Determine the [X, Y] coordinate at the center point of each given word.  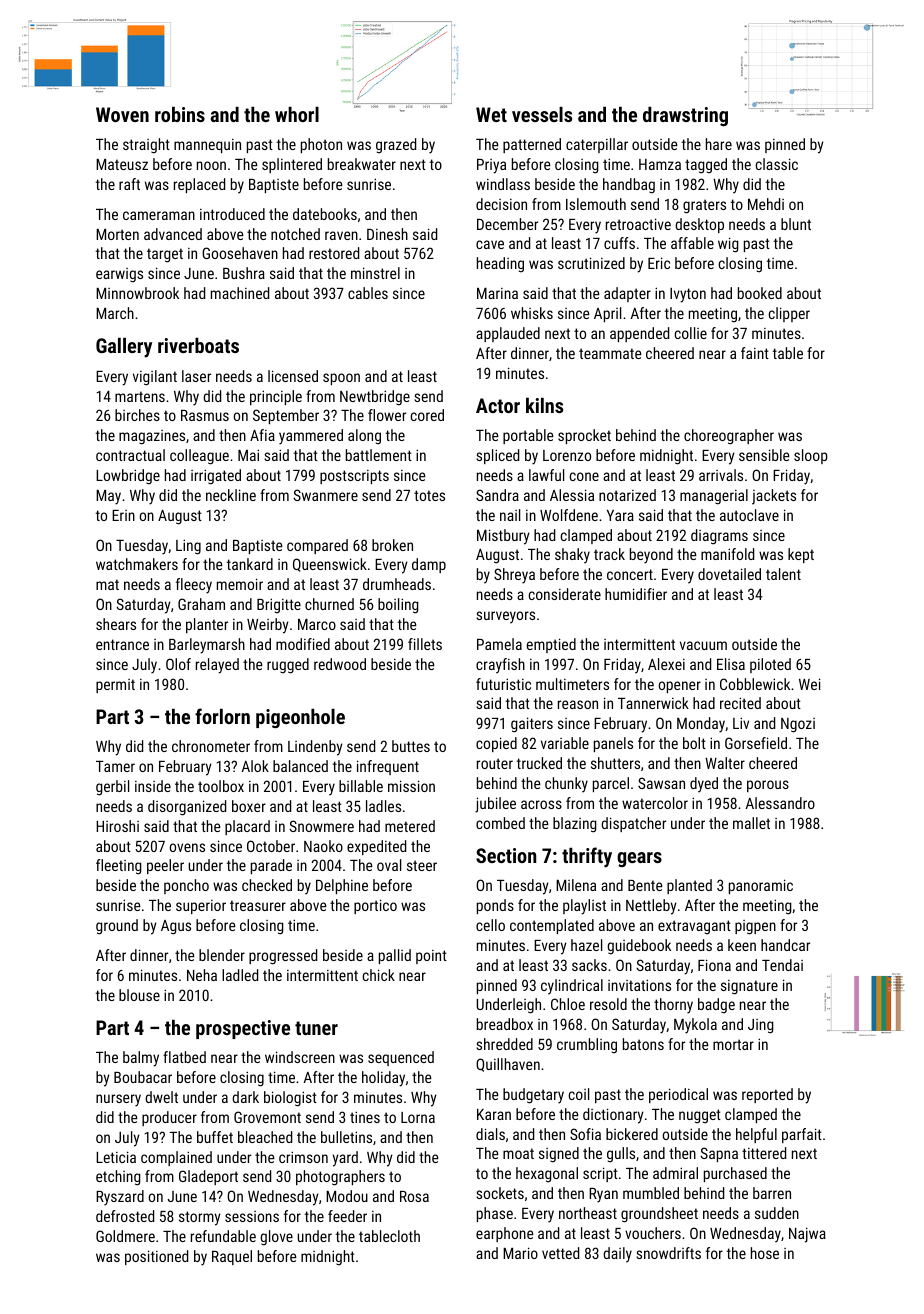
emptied [551, 645]
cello [490, 925]
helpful [756, 1135]
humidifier [636, 594]
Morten [117, 234]
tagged [706, 166]
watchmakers [137, 564]
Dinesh [387, 234]
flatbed [184, 1057]
